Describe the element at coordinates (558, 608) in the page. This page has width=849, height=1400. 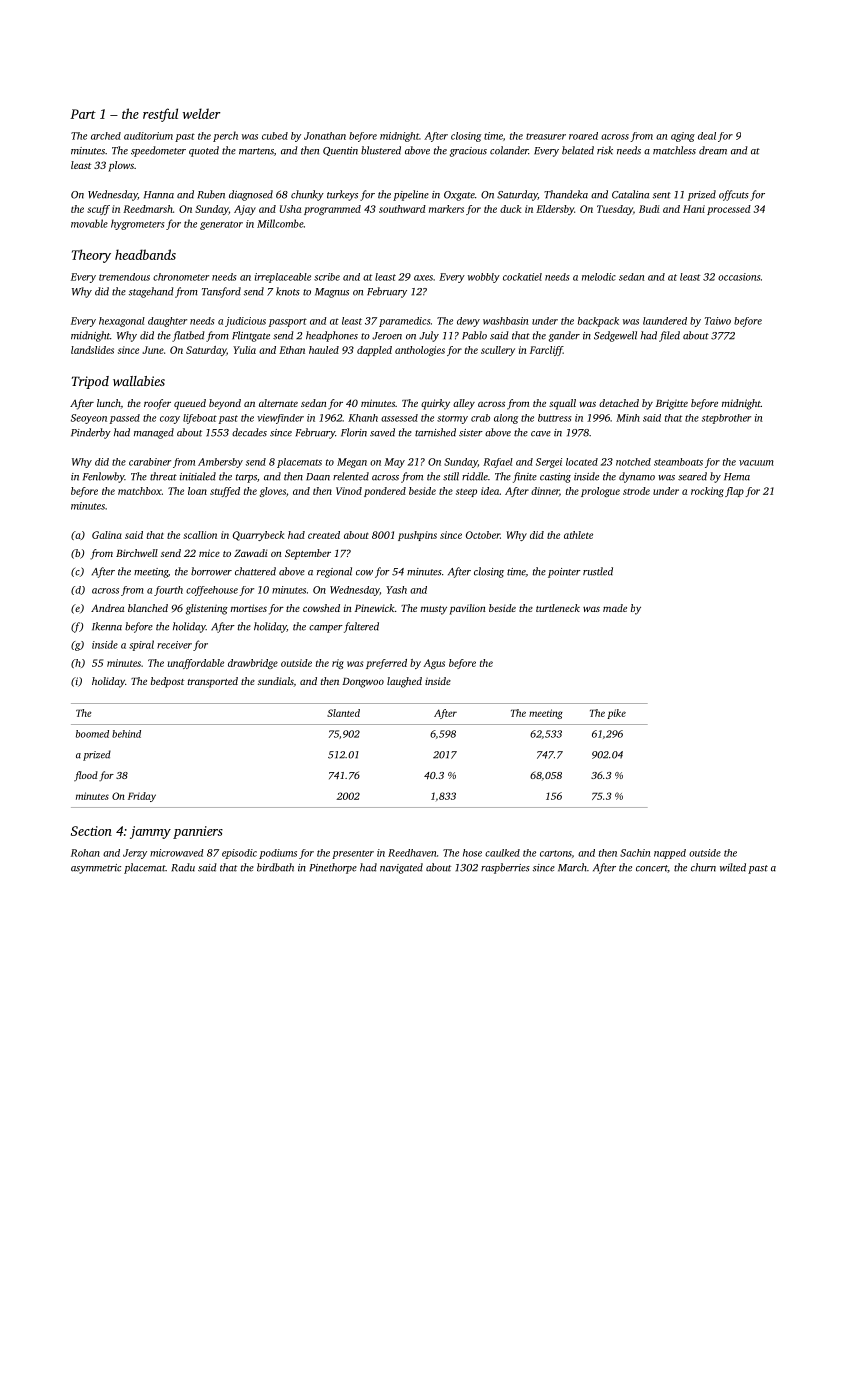
I see `turtleneck` at that location.
